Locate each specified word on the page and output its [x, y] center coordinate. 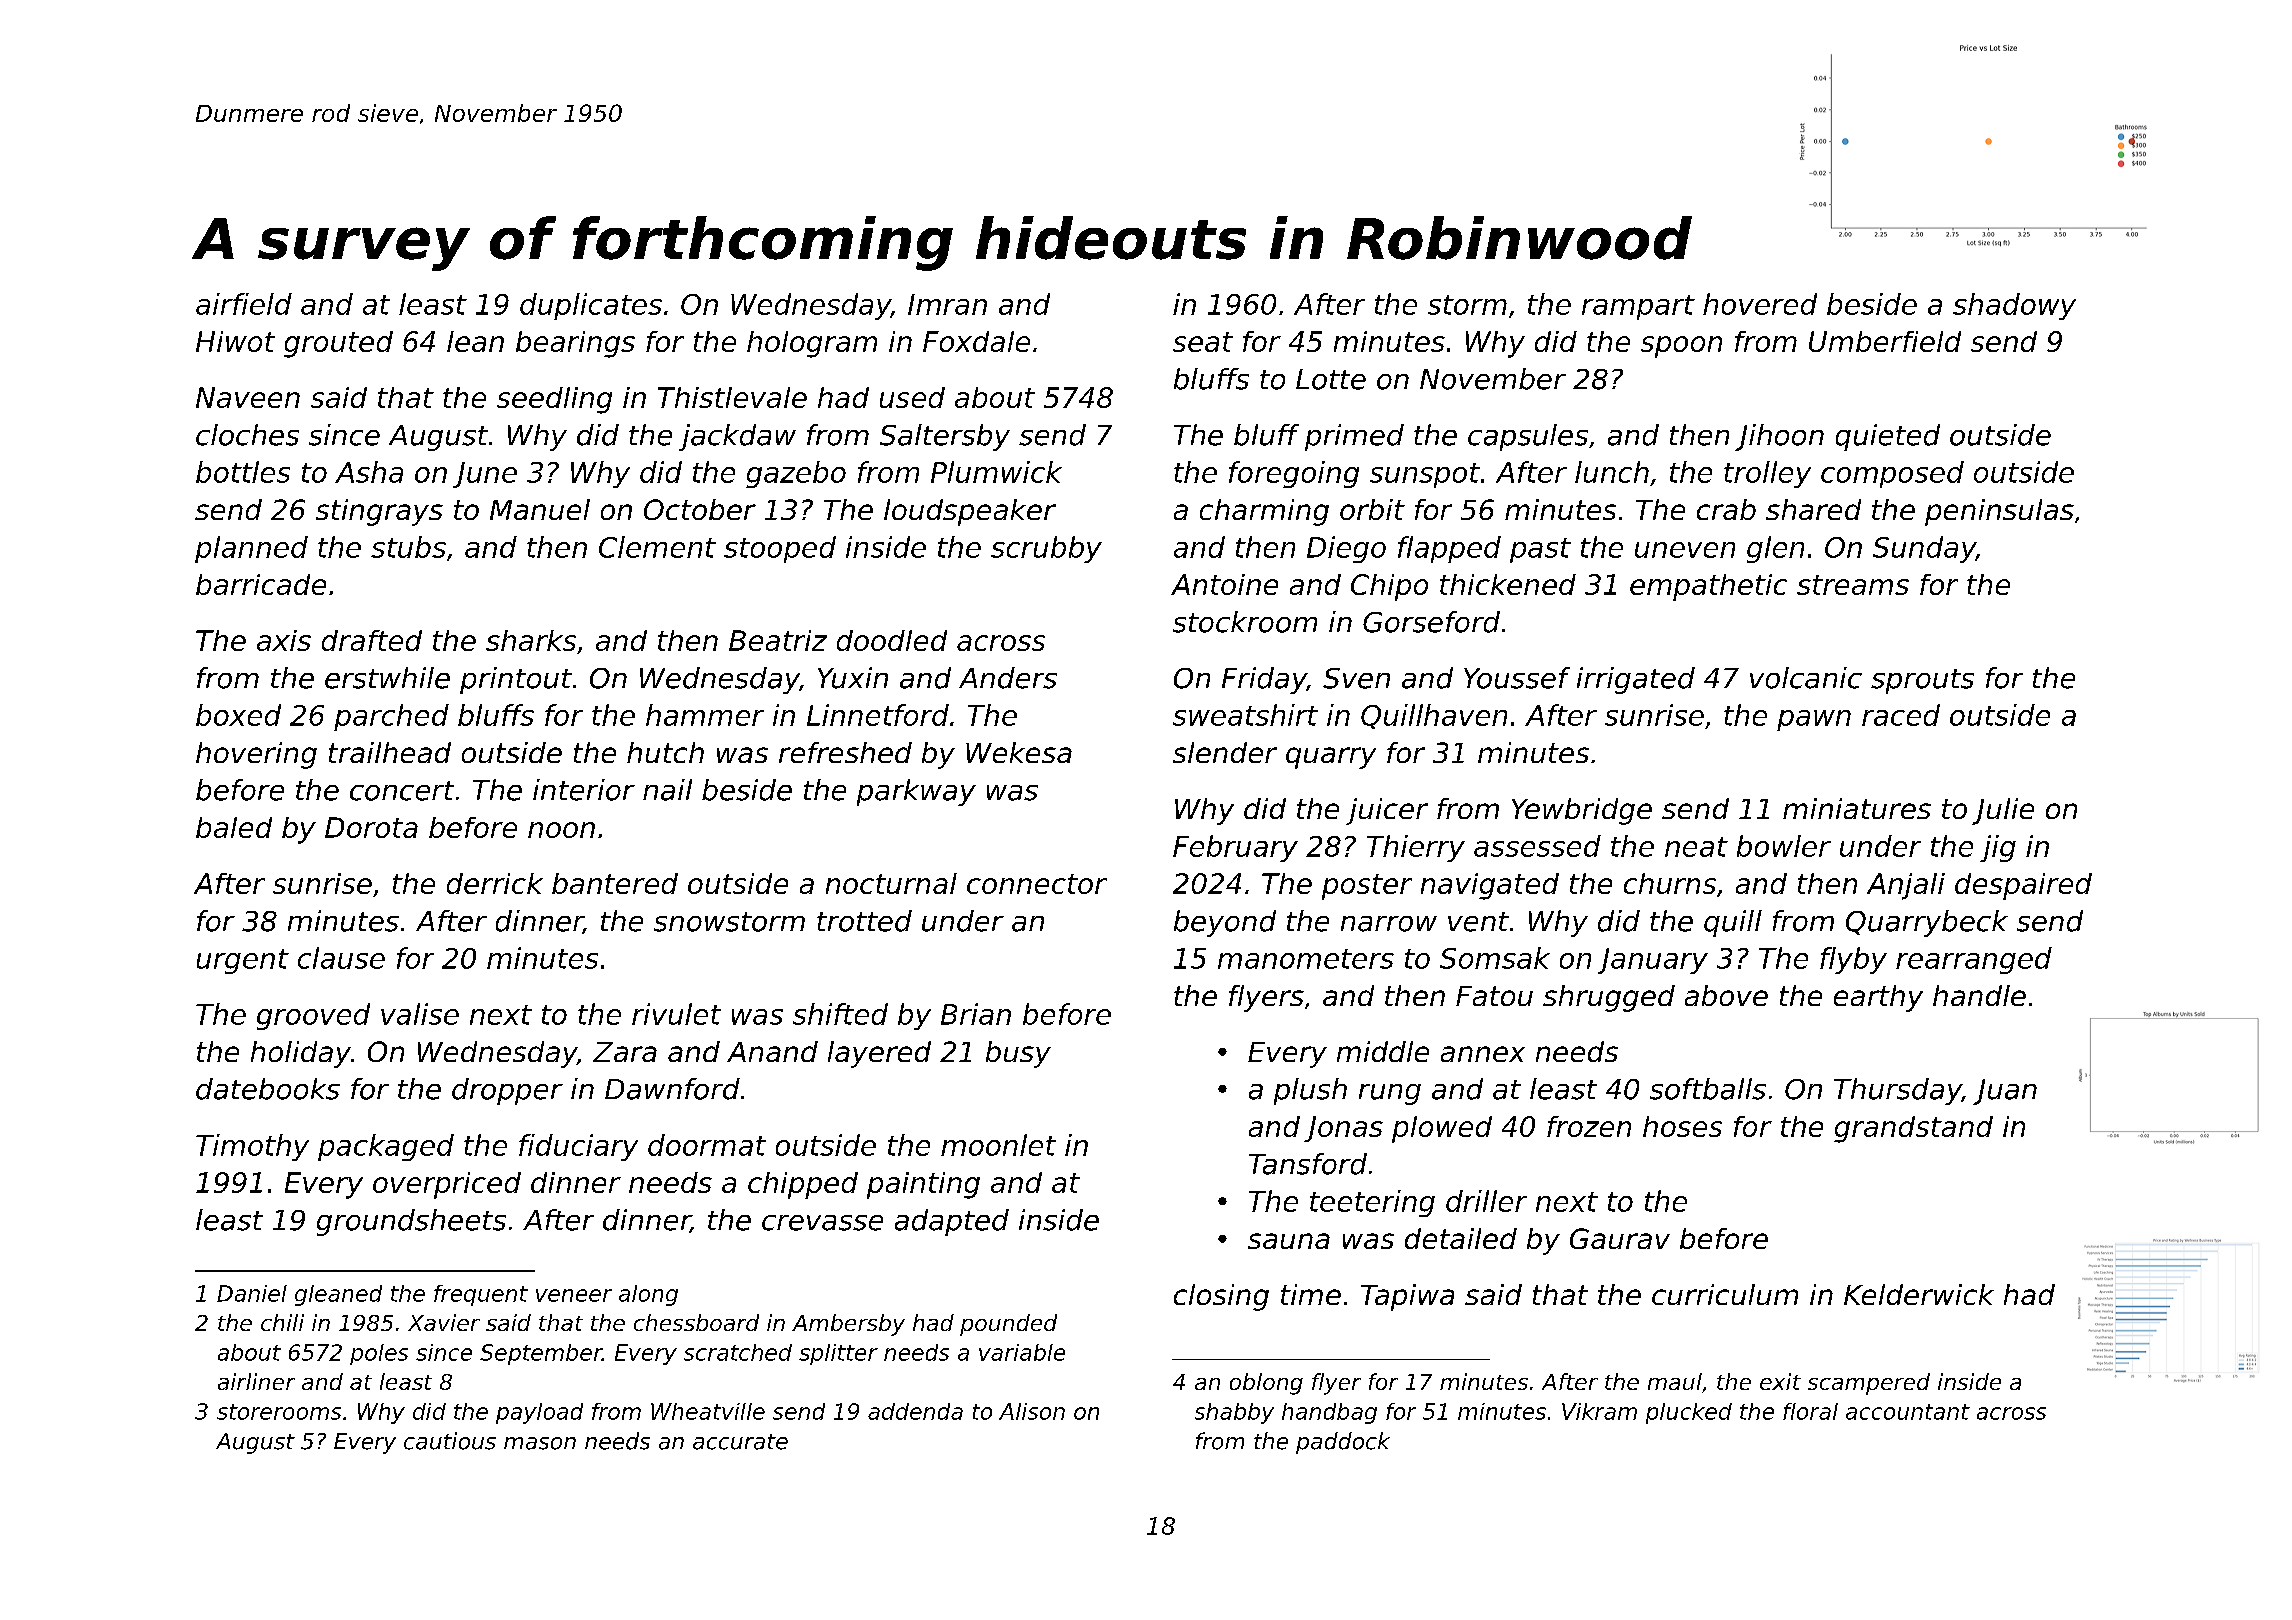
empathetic [1708, 587]
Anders [1008, 678]
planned [251, 549]
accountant [1908, 1412]
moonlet [998, 1145]
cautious [450, 1441]
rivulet [676, 1014]
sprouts [1922, 681]
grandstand [1913, 1129]
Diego [1346, 549]
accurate [740, 1442]
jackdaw [737, 437]
